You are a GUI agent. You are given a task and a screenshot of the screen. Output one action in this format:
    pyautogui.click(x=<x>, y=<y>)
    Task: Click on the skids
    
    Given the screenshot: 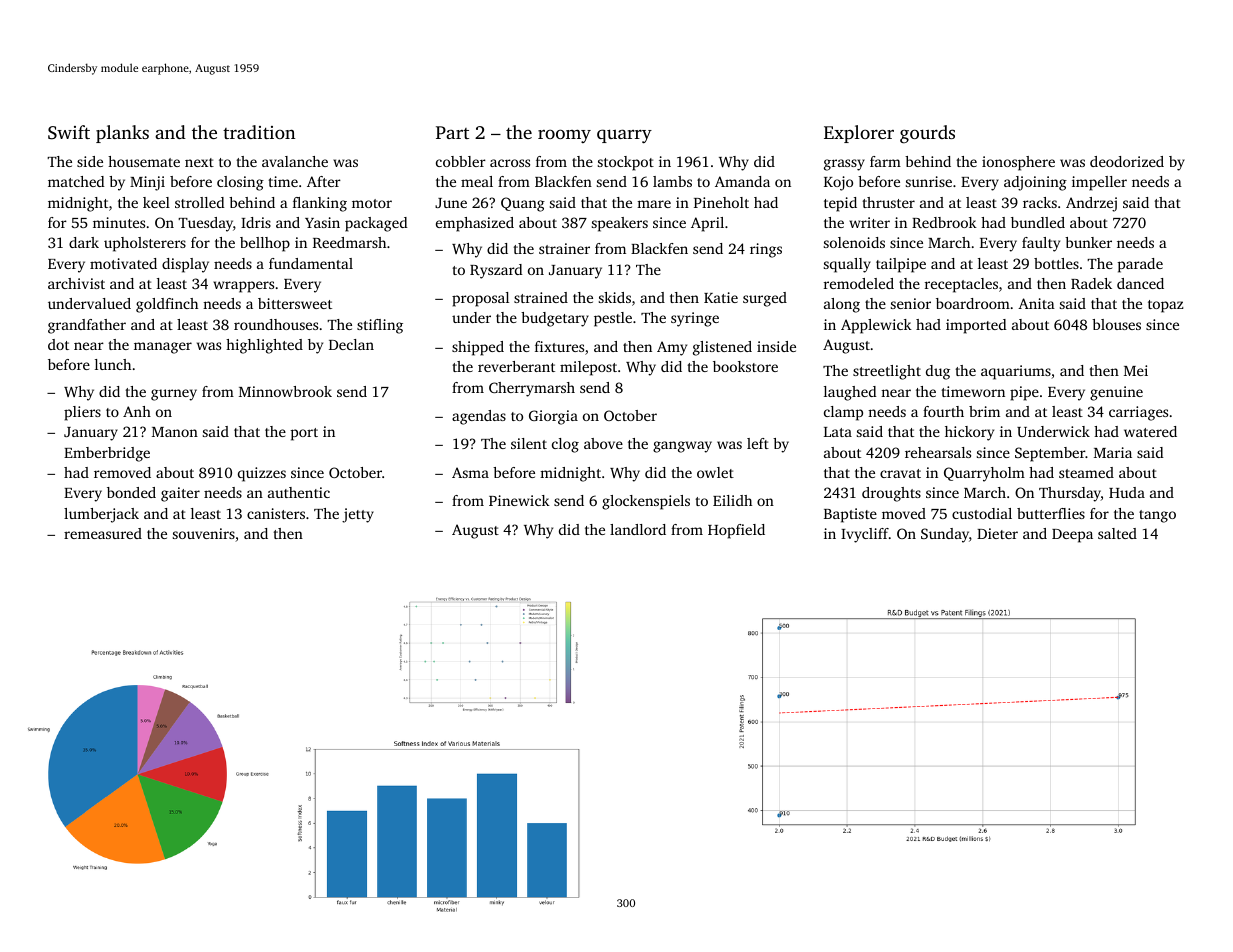 What is the action you would take?
    pyautogui.click(x=615, y=297)
